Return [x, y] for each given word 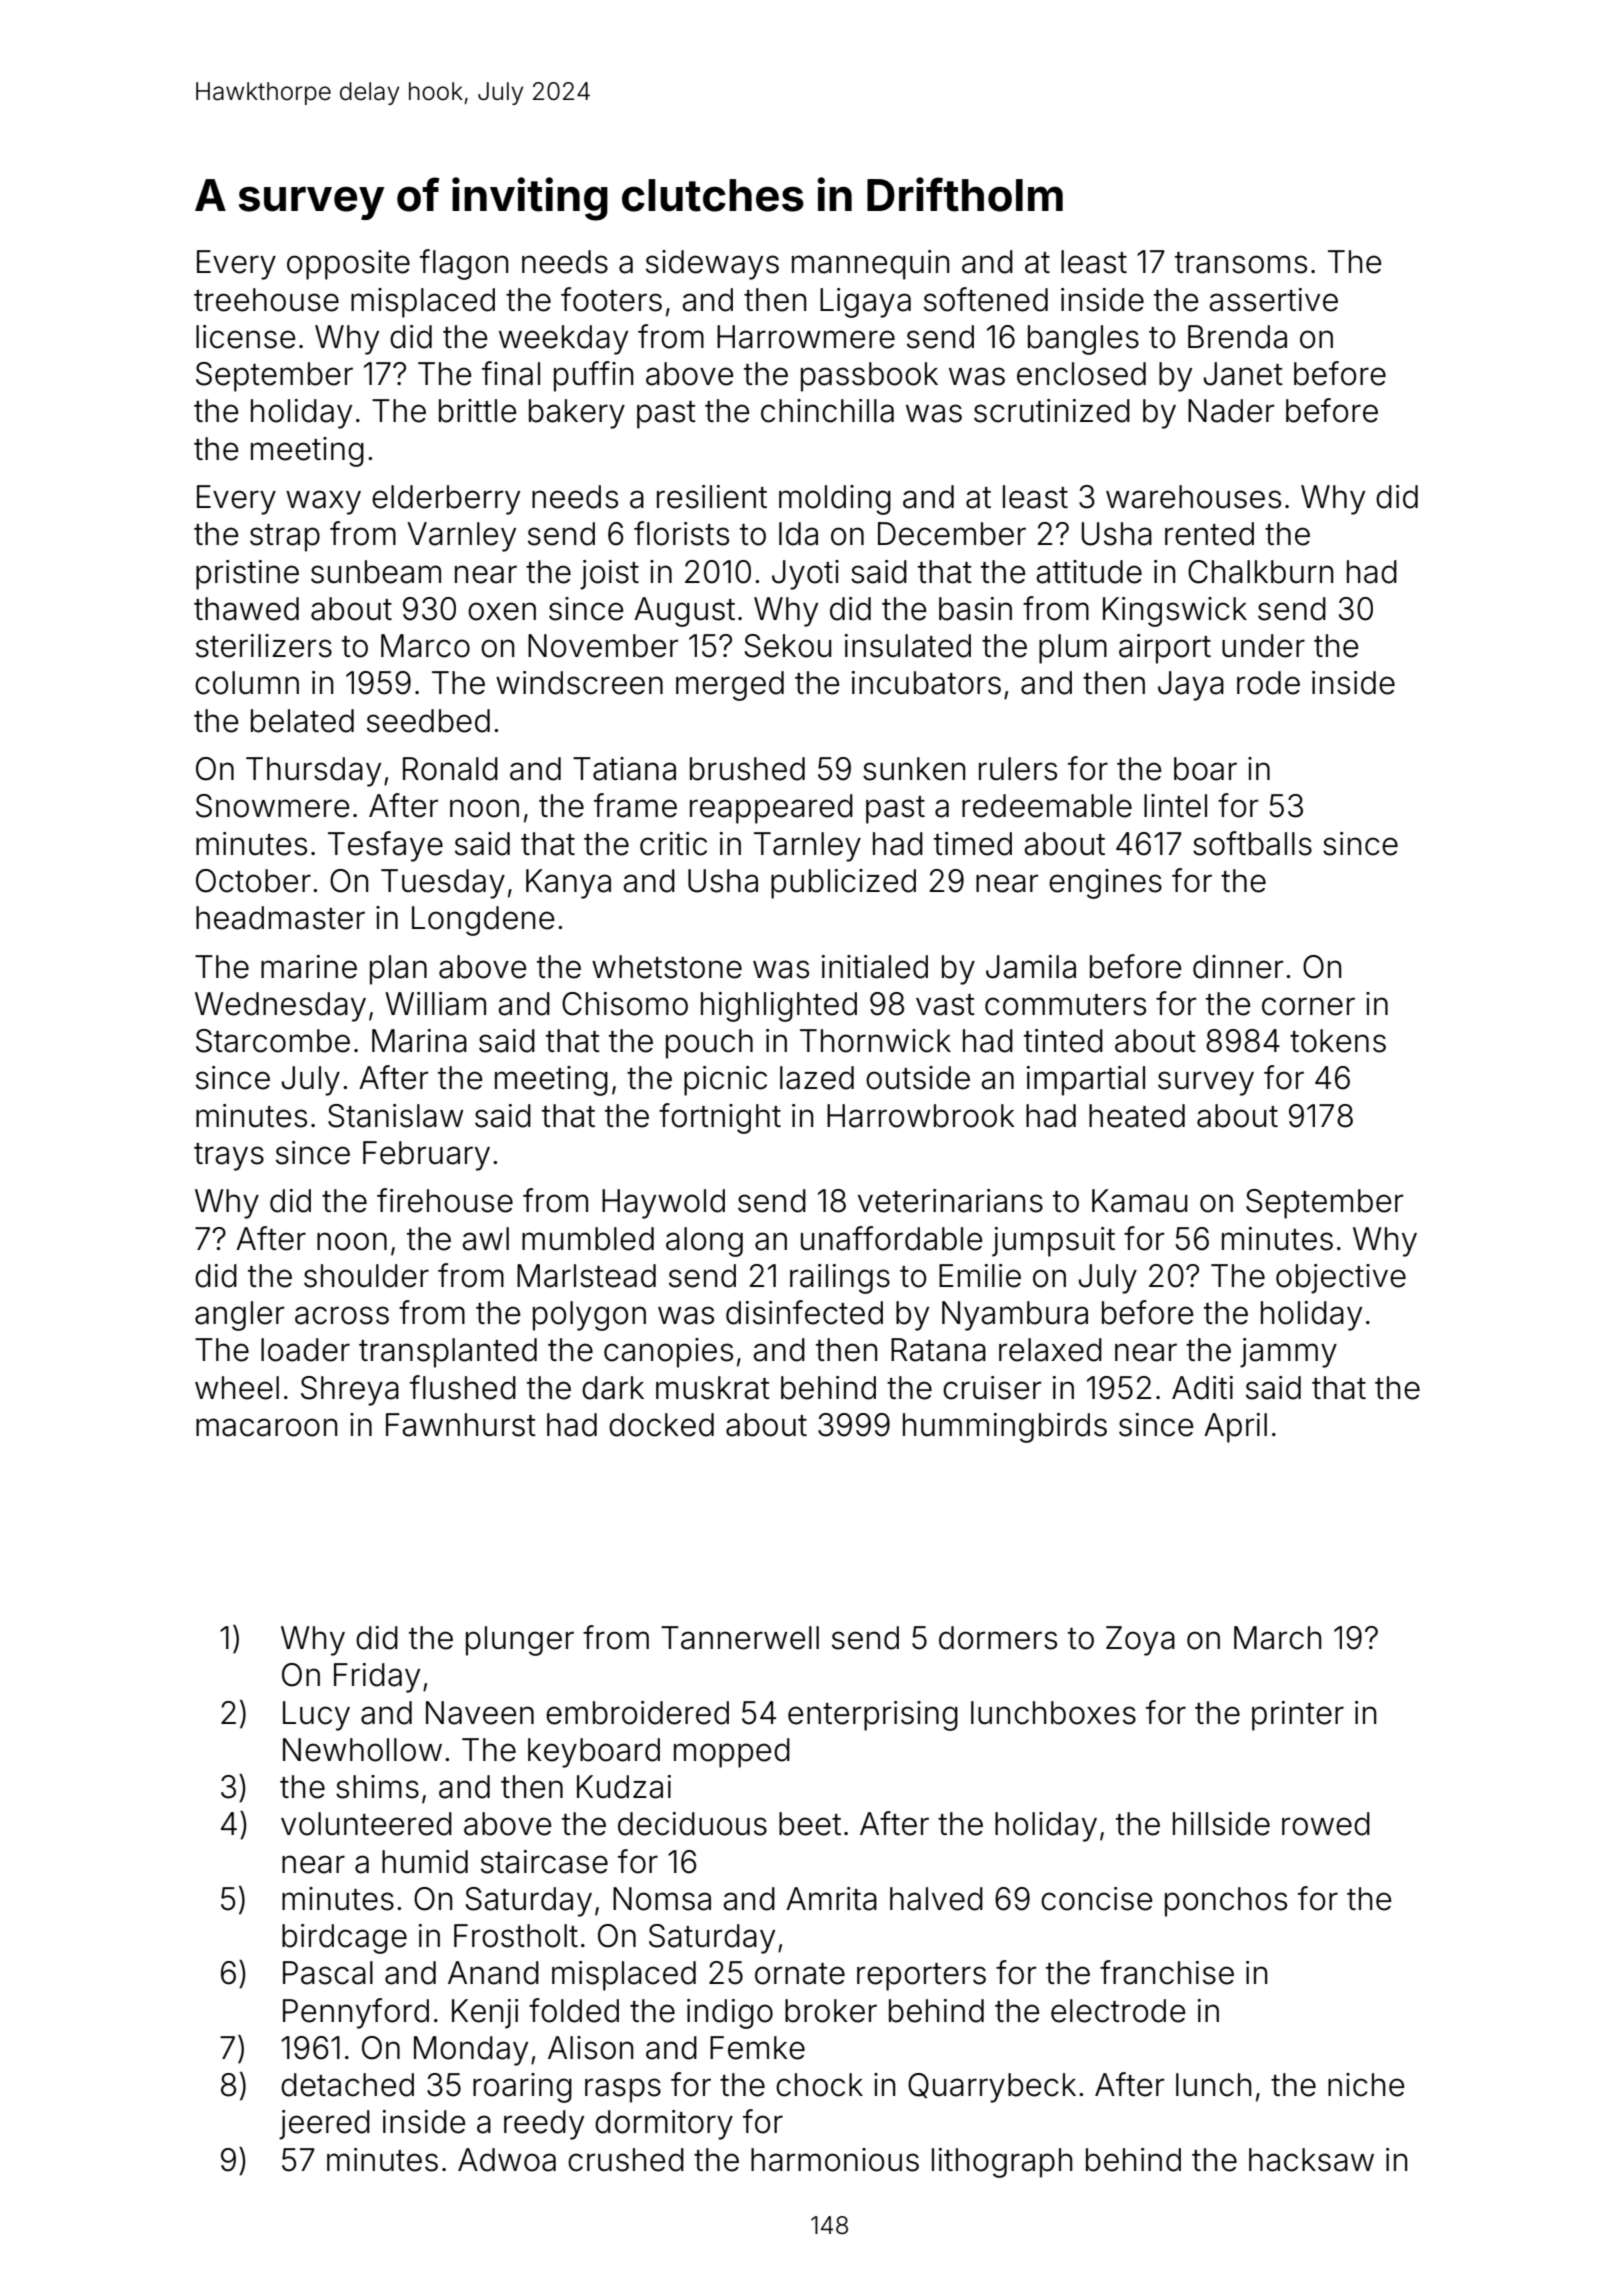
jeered [324, 2125]
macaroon [266, 1427]
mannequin [870, 265]
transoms [1241, 263]
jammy [1288, 1353]
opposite [348, 265]
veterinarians [950, 1201]
